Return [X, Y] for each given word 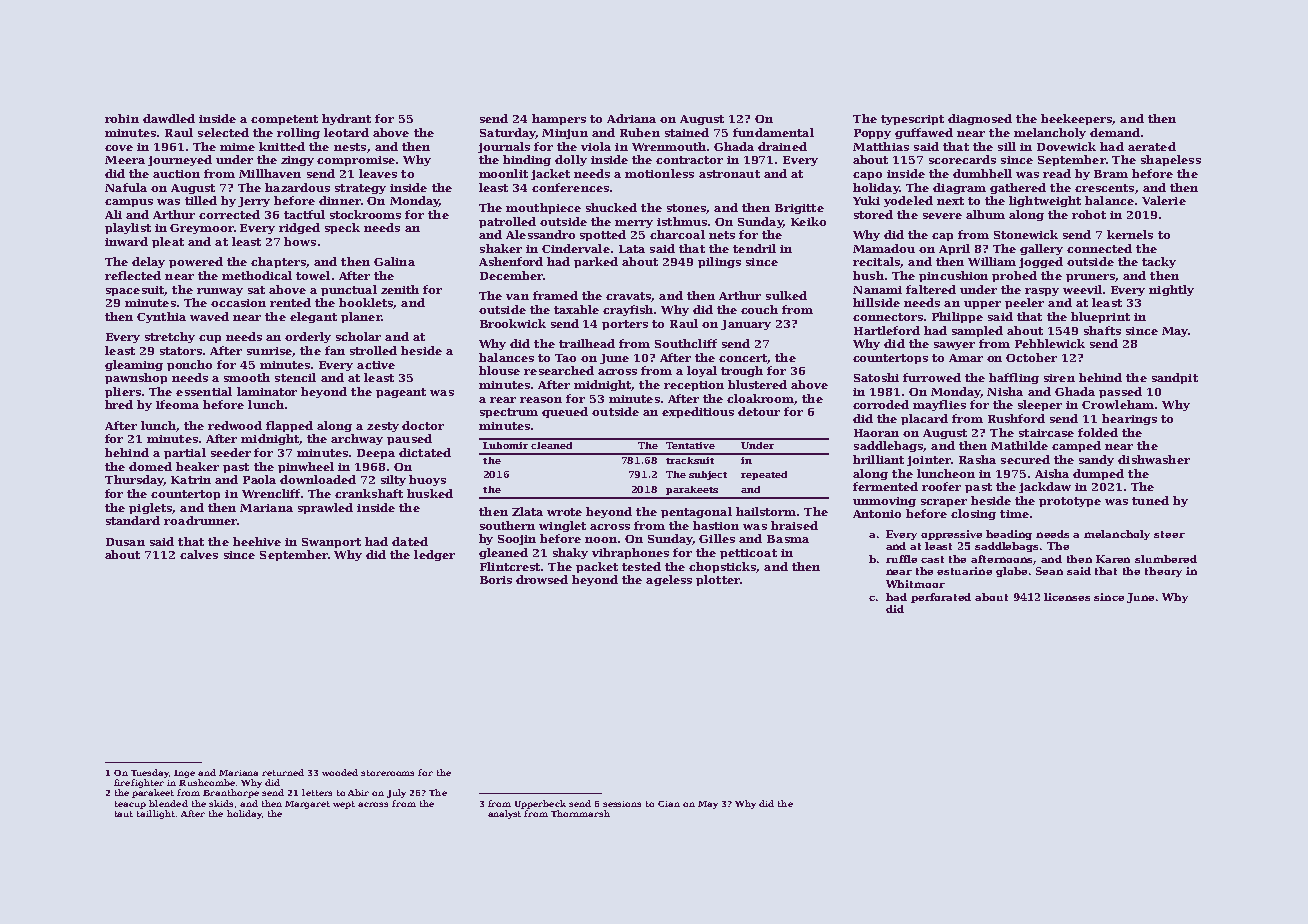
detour [759, 411]
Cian [669, 804]
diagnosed [980, 119]
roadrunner [200, 520]
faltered [931, 289]
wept [344, 805]
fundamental [773, 132]
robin [122, 118]
